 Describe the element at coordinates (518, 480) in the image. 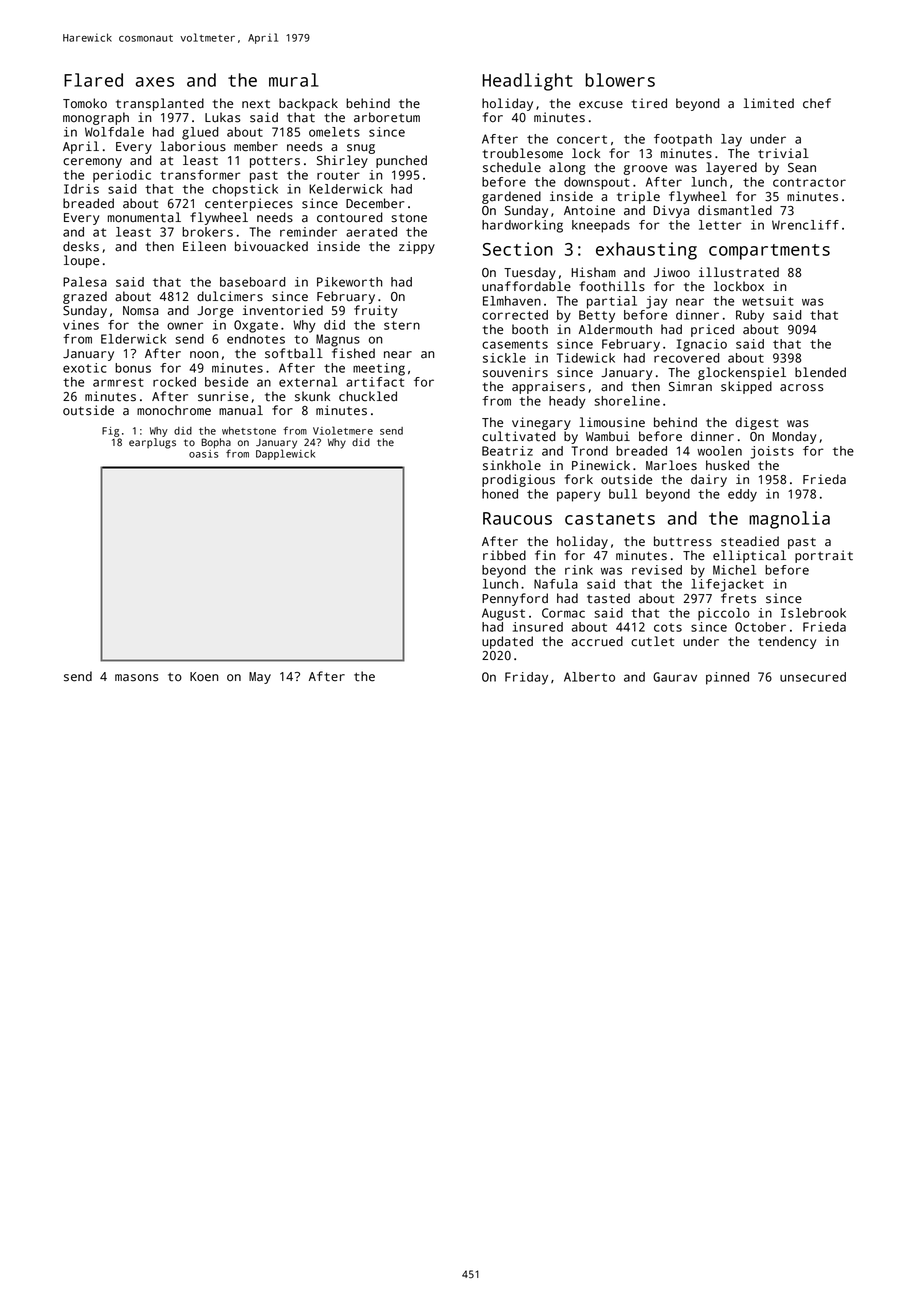

I see `prodigious` at that location.
